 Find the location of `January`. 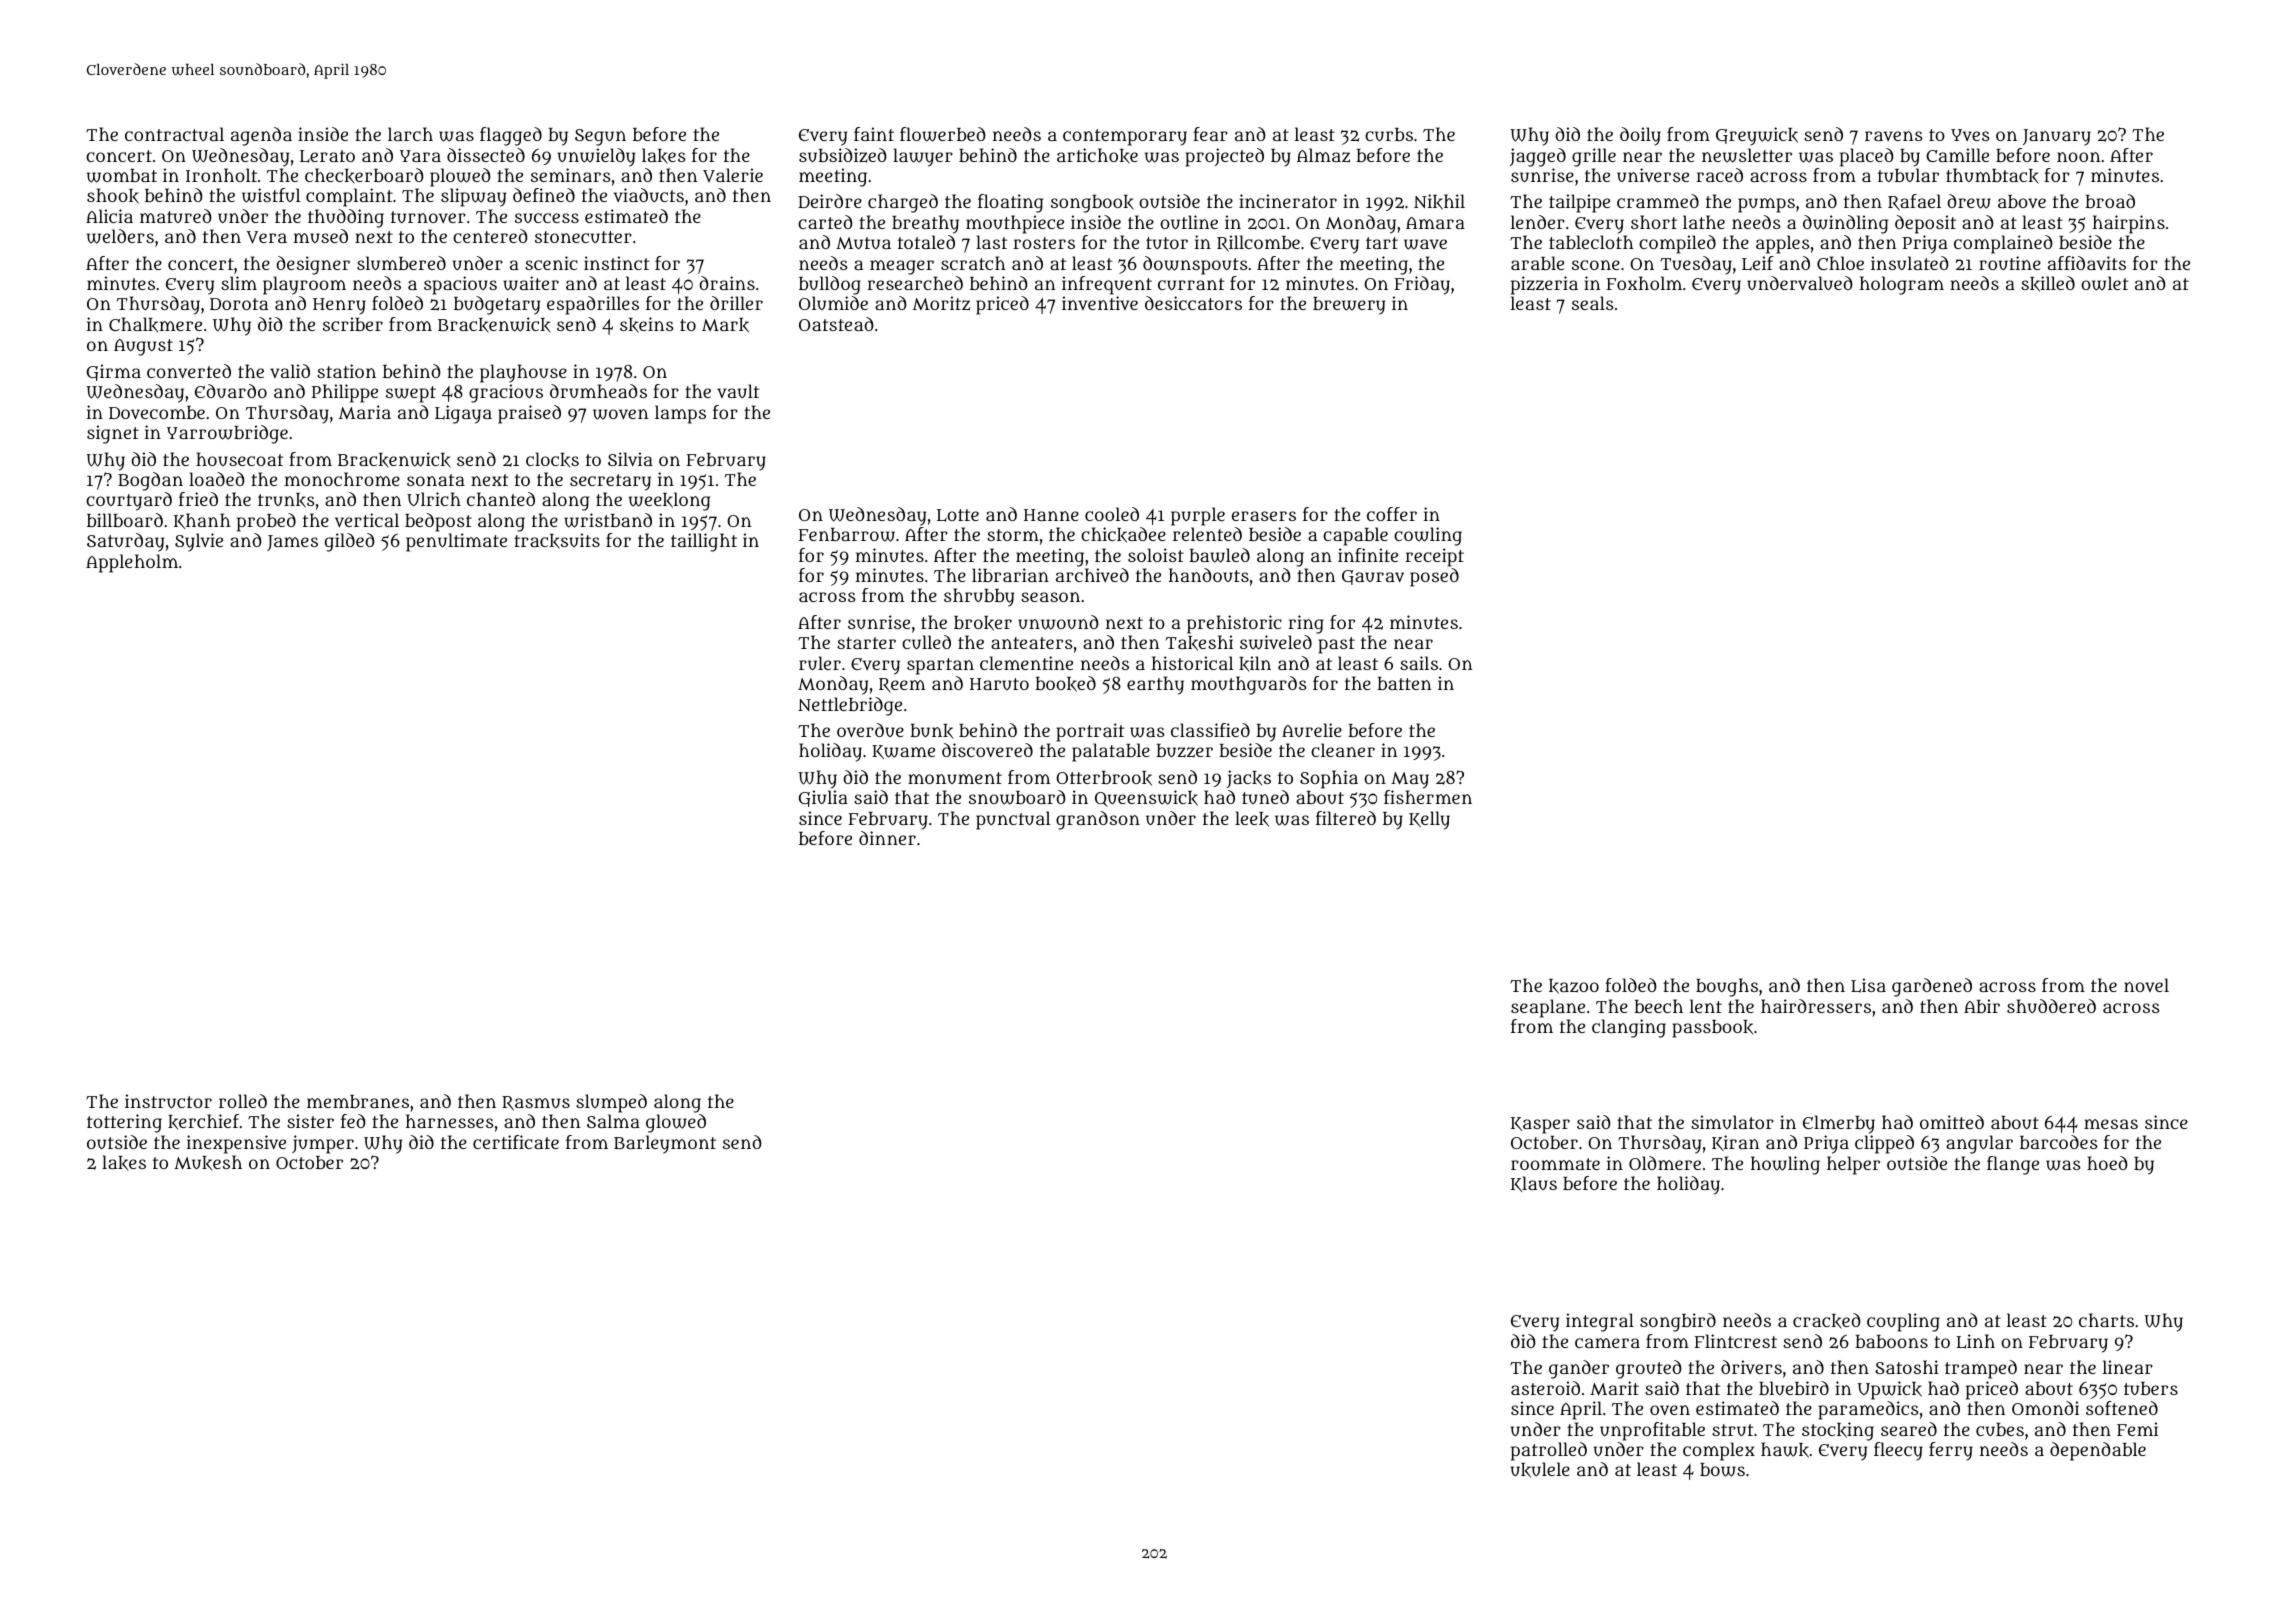

January is located at coordinates (2057, 137).
